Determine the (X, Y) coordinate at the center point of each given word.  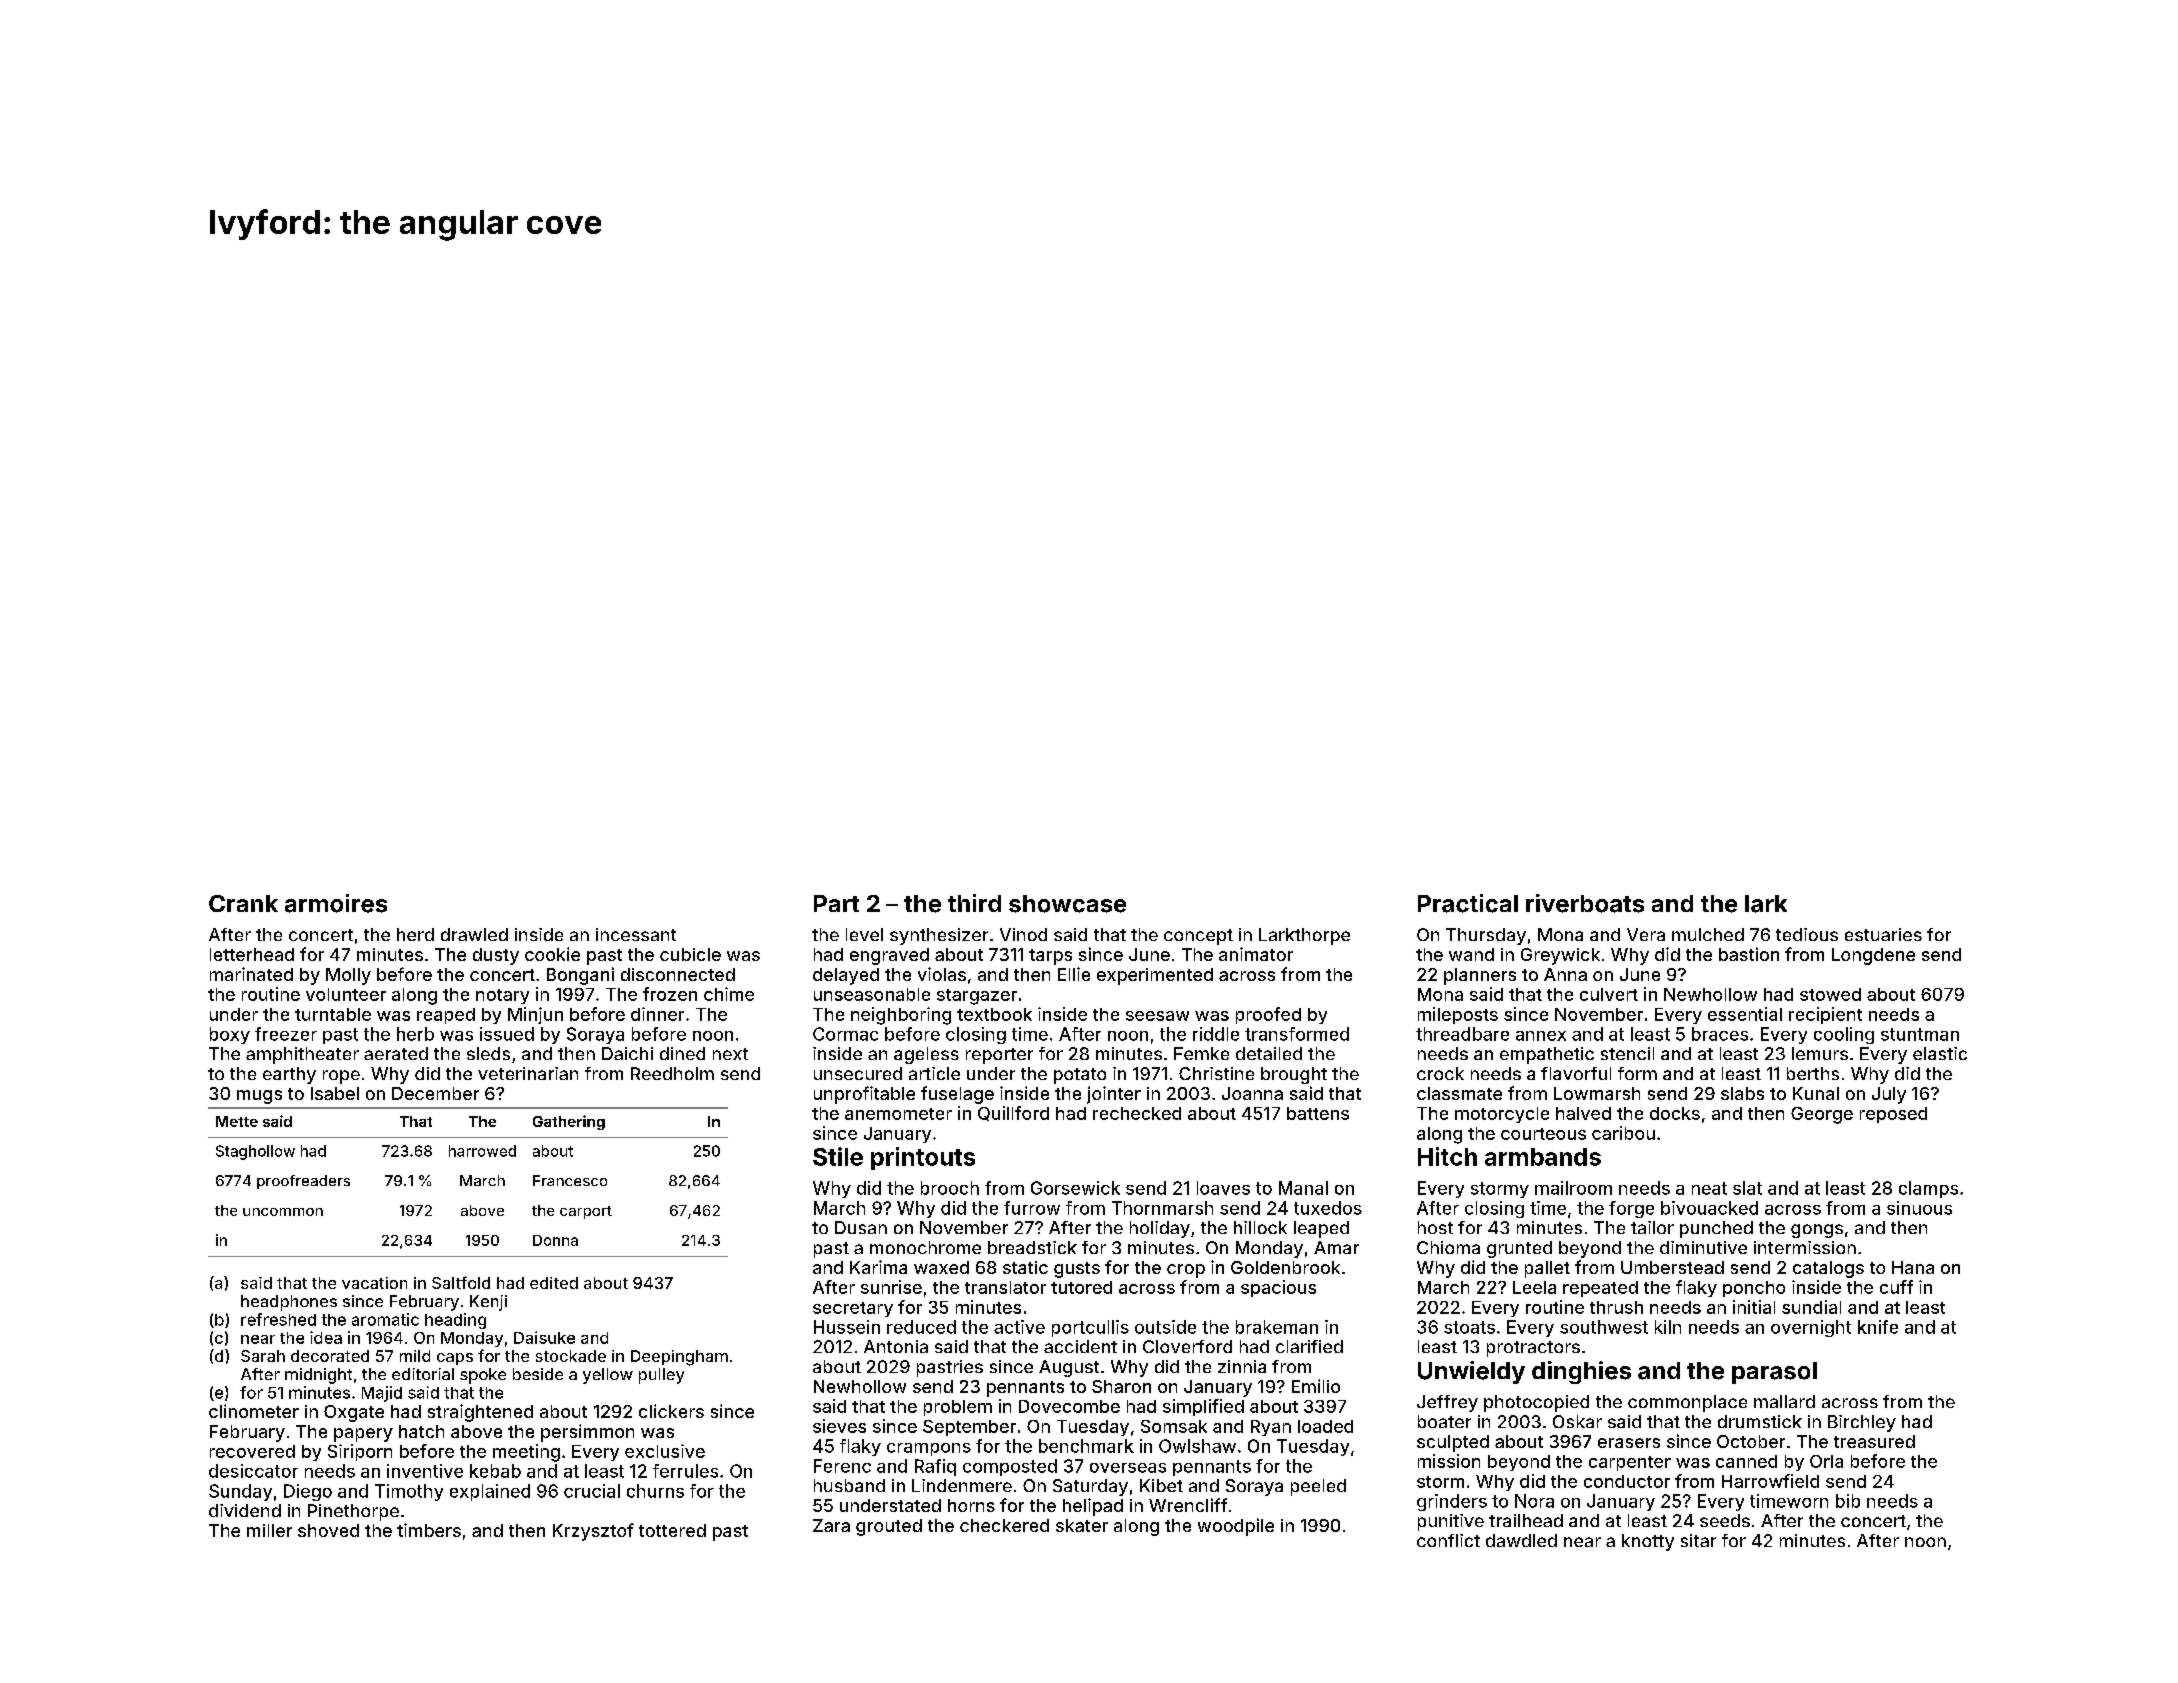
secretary (853, 1309)
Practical (1468, 903)
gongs (1817, 1231)
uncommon (283, 1212)
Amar (1336, 1247)
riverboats (1585, 903)
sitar (1698, 1540)
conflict (1448, 1540)
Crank (243, 903)
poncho (1754, 1289)
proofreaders (303, 1182)
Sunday (240, 1492)
